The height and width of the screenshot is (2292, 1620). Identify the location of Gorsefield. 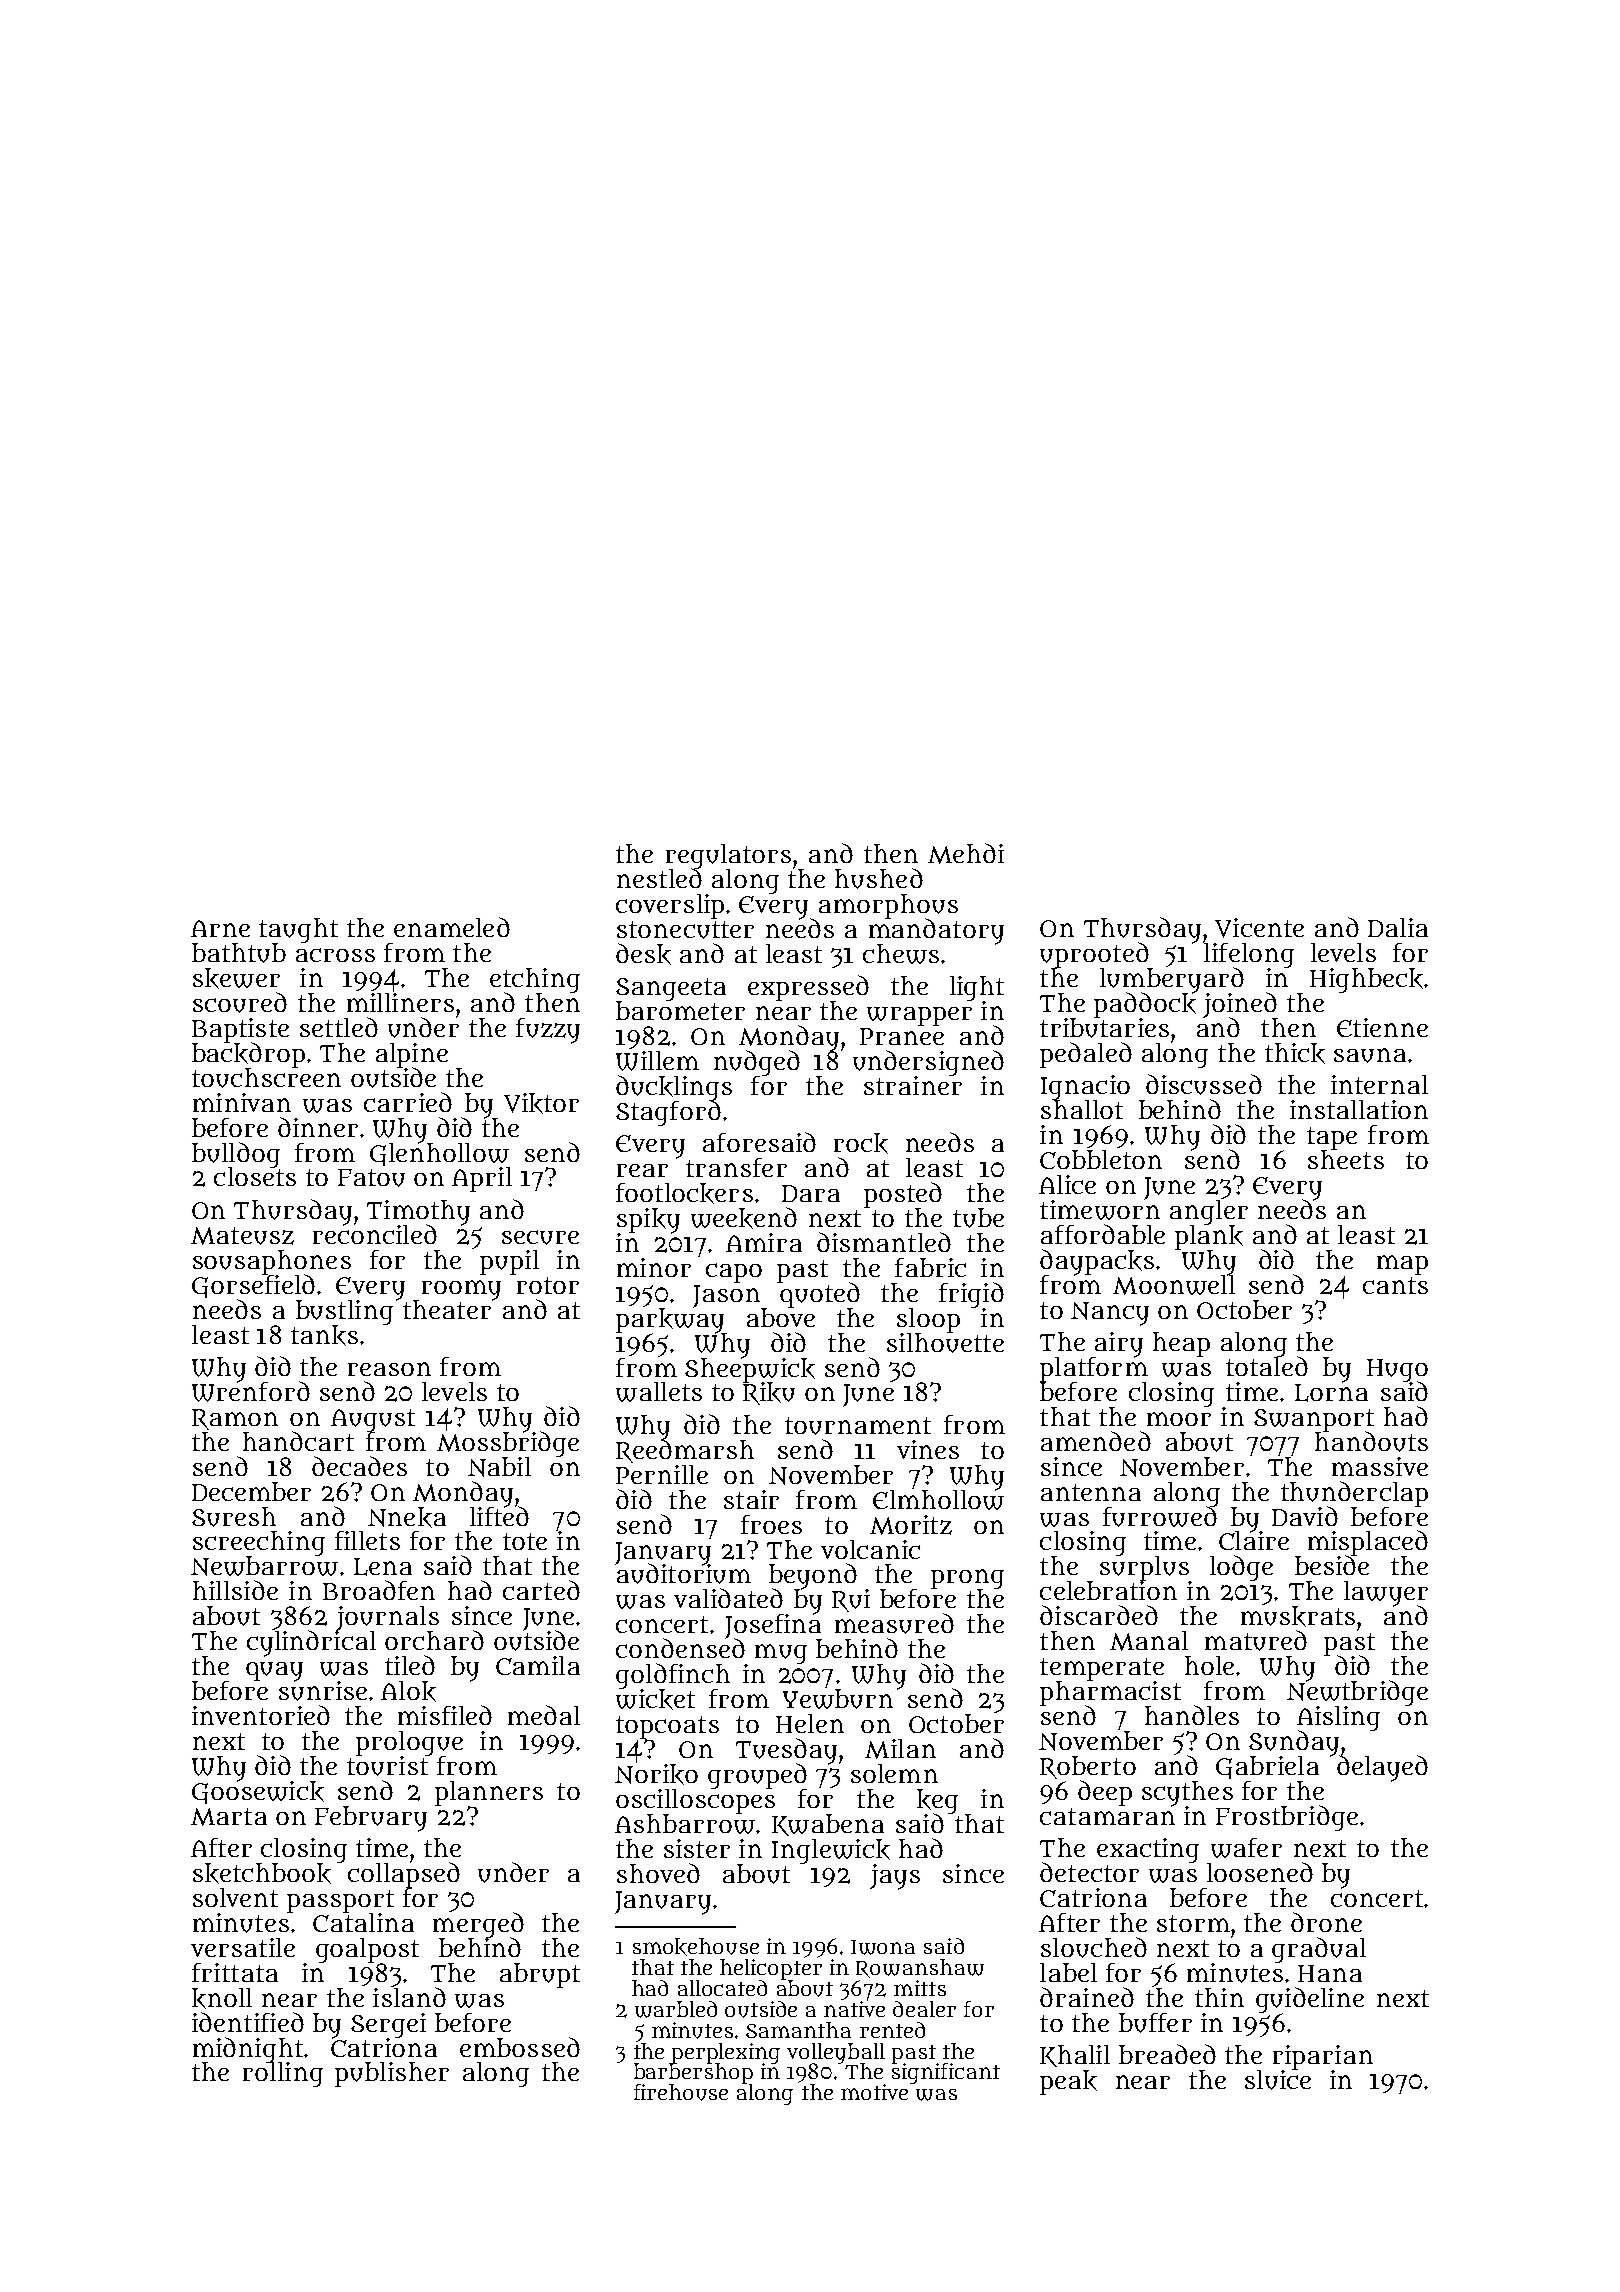
(253, 1286).
